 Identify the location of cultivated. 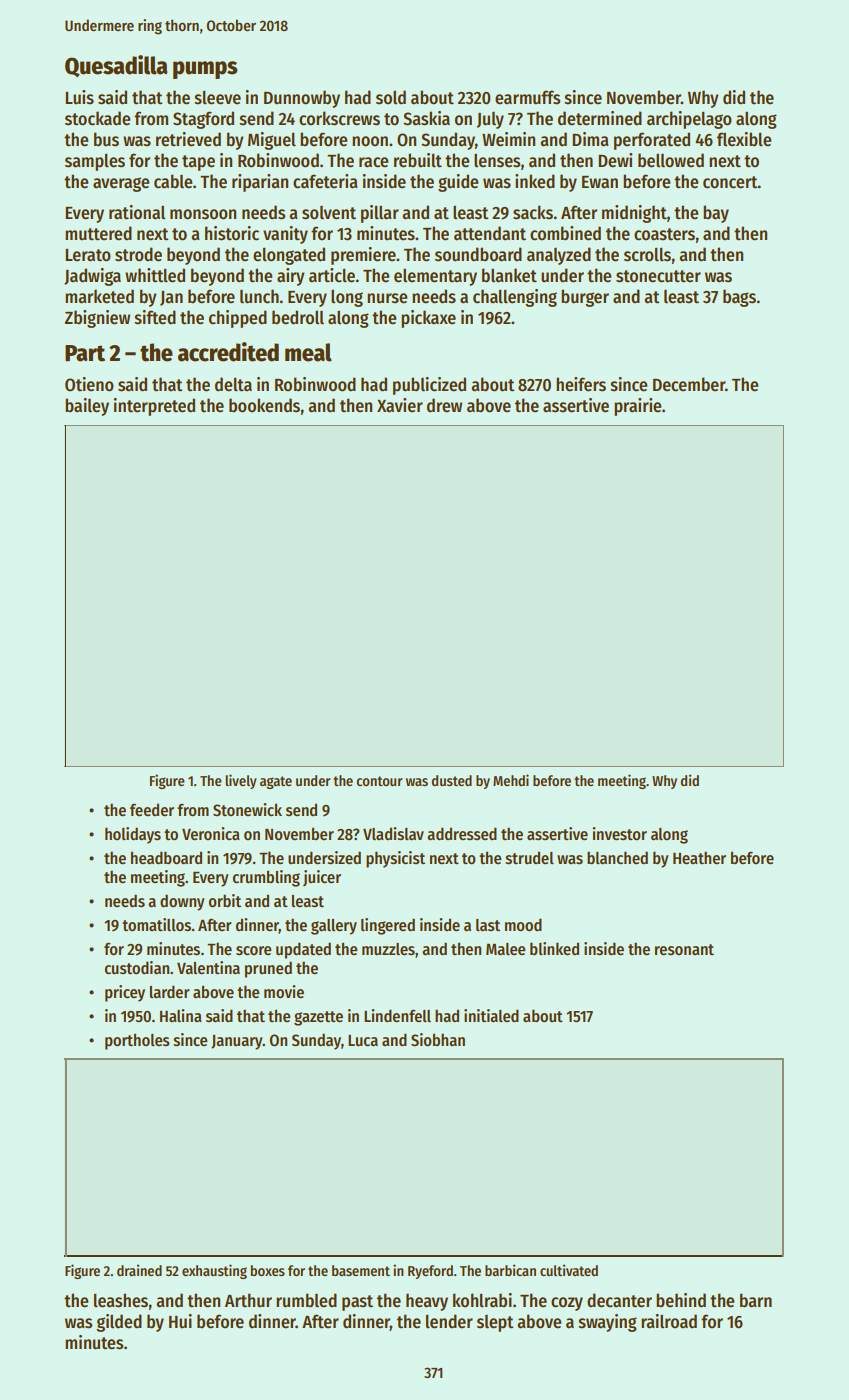
(569, 1270).
